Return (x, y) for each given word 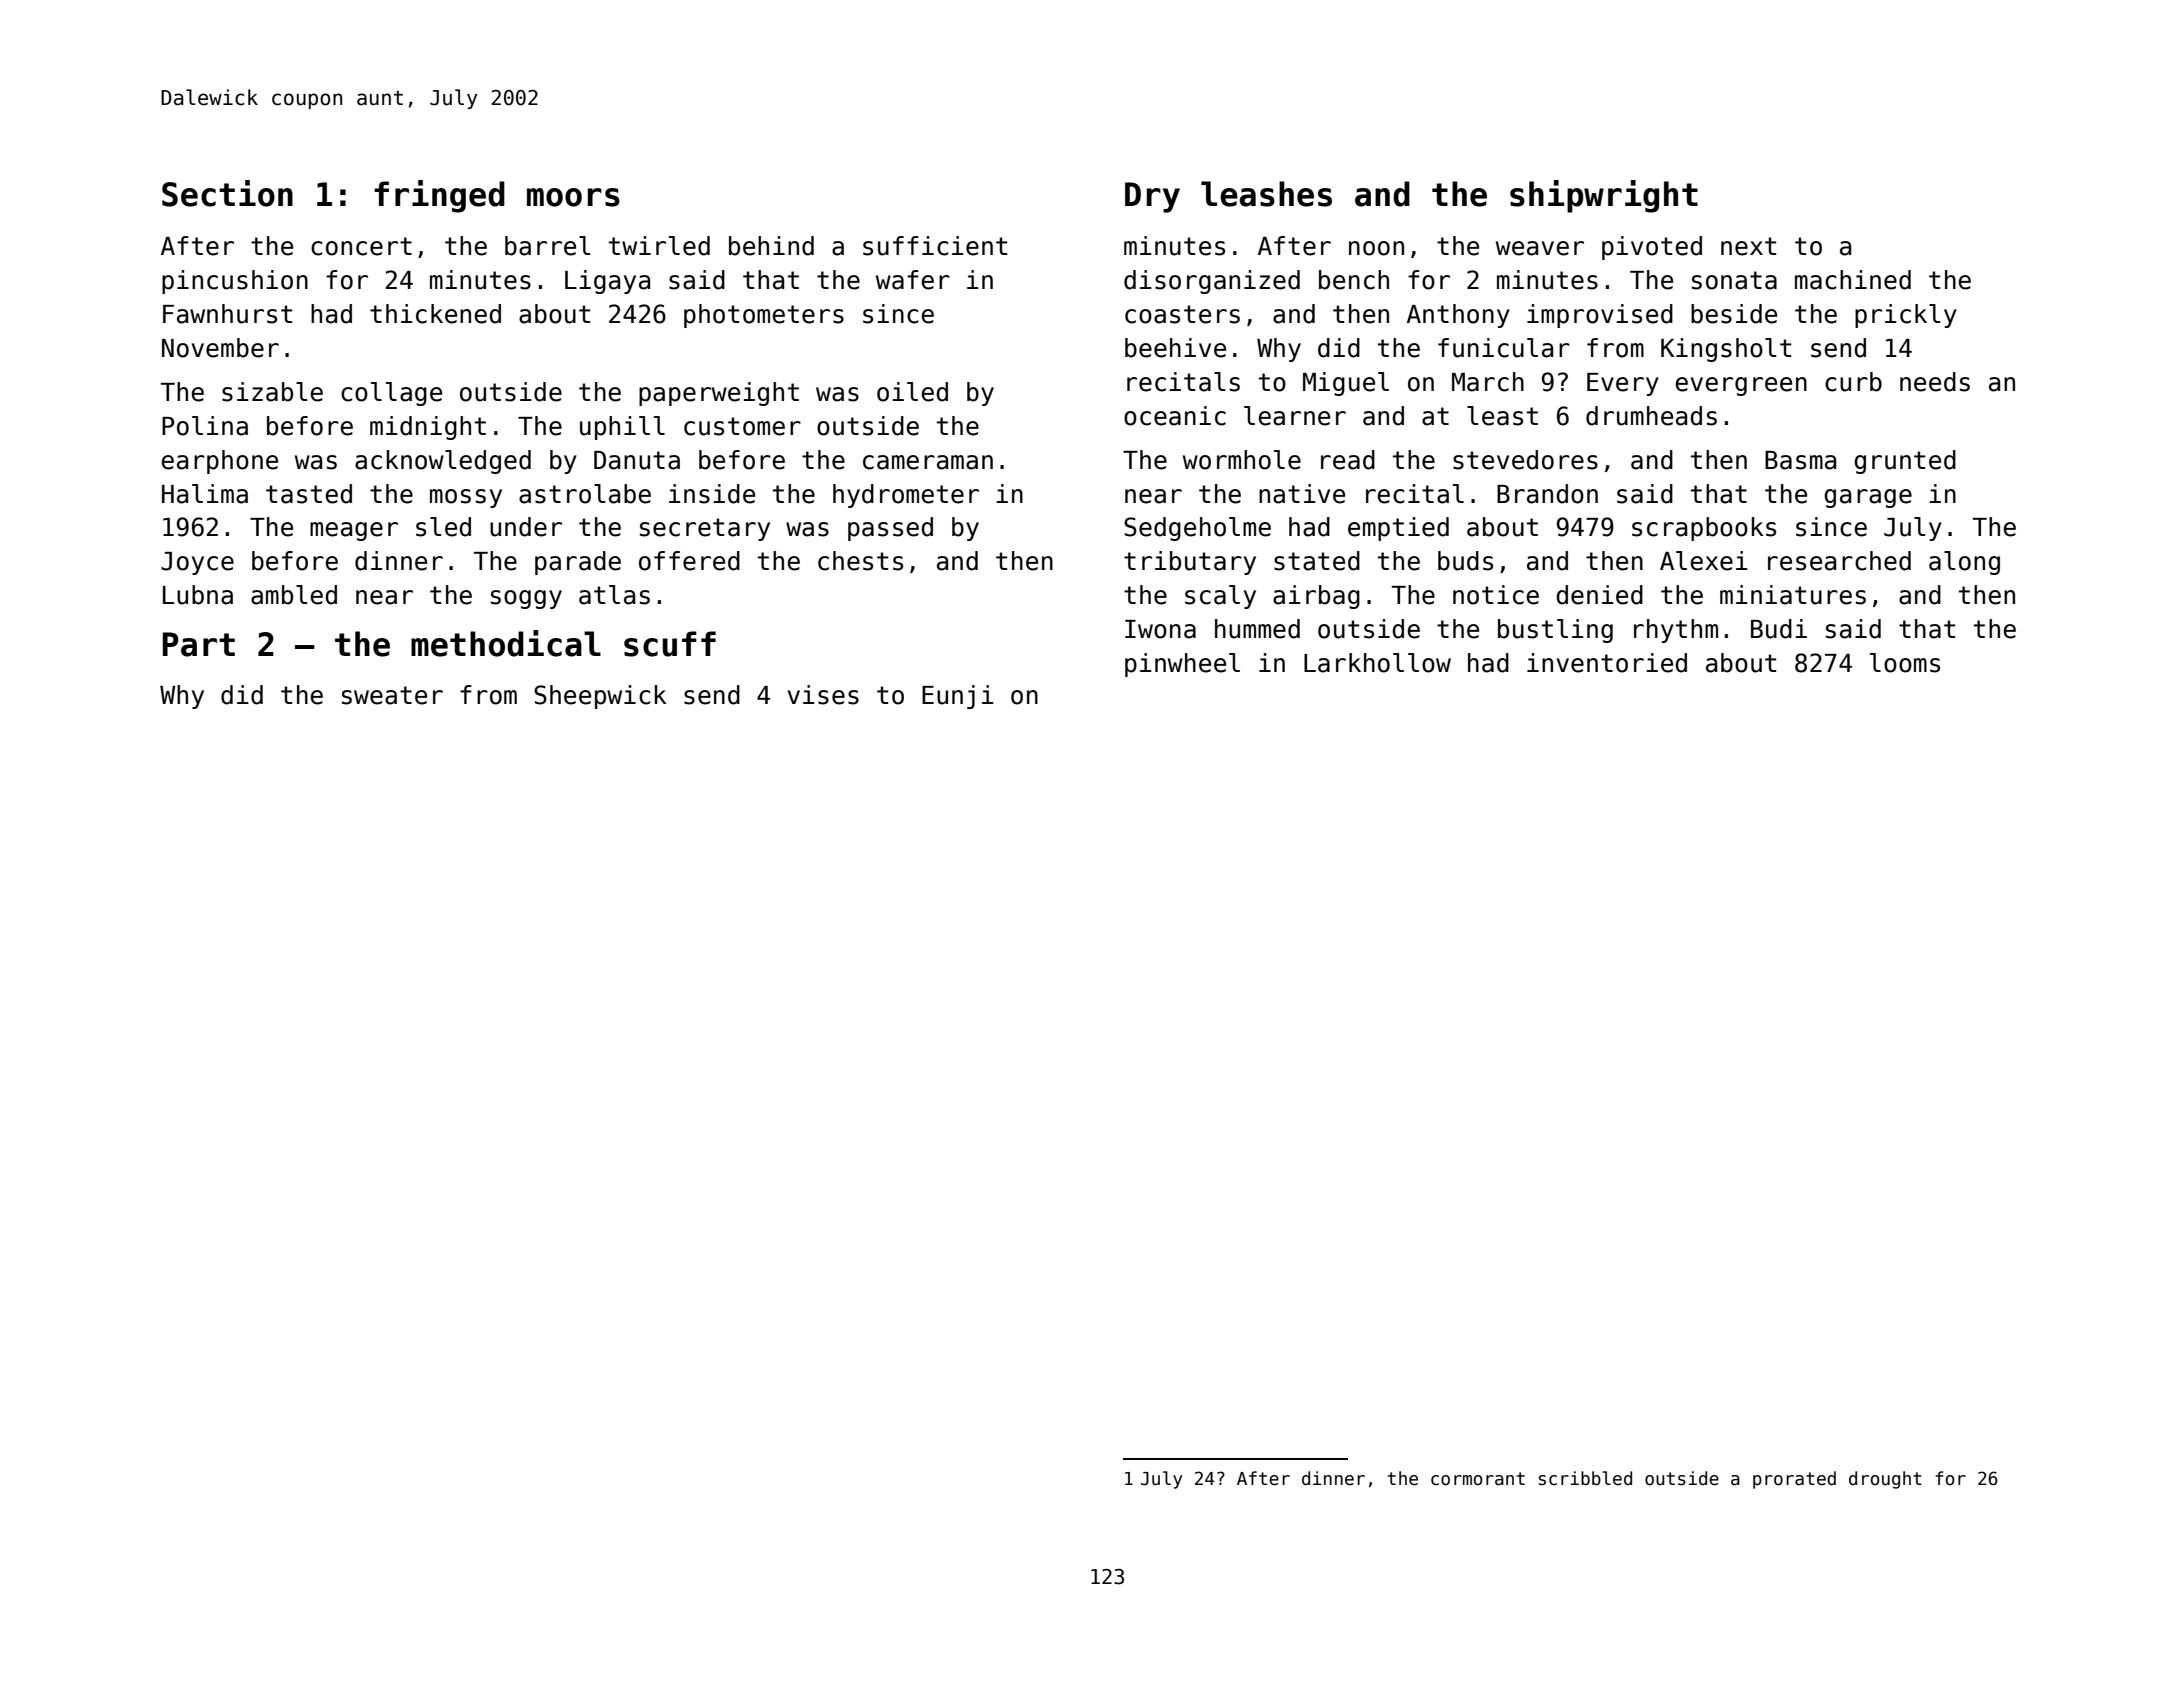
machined (1853, 280)
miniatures (1793, 595)
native (1302, 494)
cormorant (1478, 1479)
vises (823, 695)
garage (1868, 498)
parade (578, 563)
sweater (392, 695)
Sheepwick (600, 697)
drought (1885, 1480)
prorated (1794, 1480)
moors (573, 197)
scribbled (1585, 1478)
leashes (1266, 194)
